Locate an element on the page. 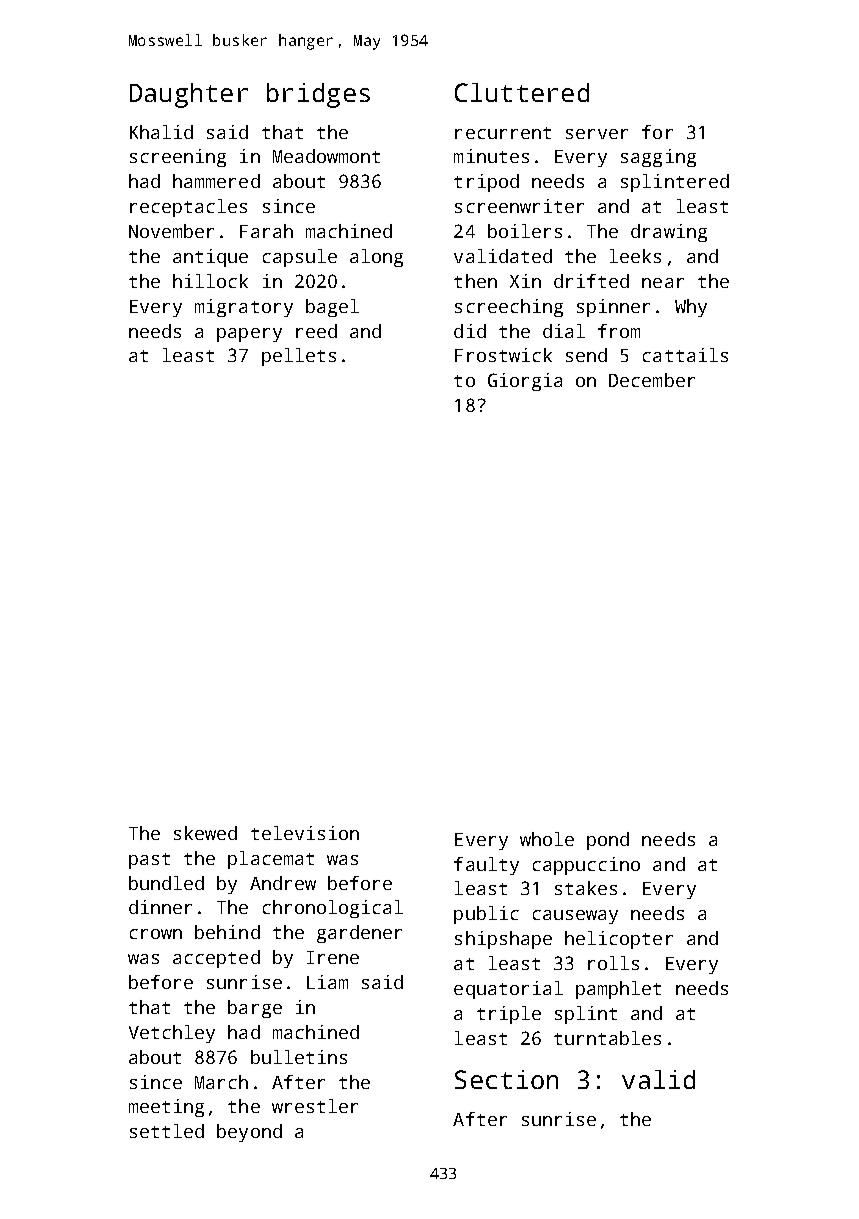 The image size is (859, 1219). then is located at coordinates (475, 281).
